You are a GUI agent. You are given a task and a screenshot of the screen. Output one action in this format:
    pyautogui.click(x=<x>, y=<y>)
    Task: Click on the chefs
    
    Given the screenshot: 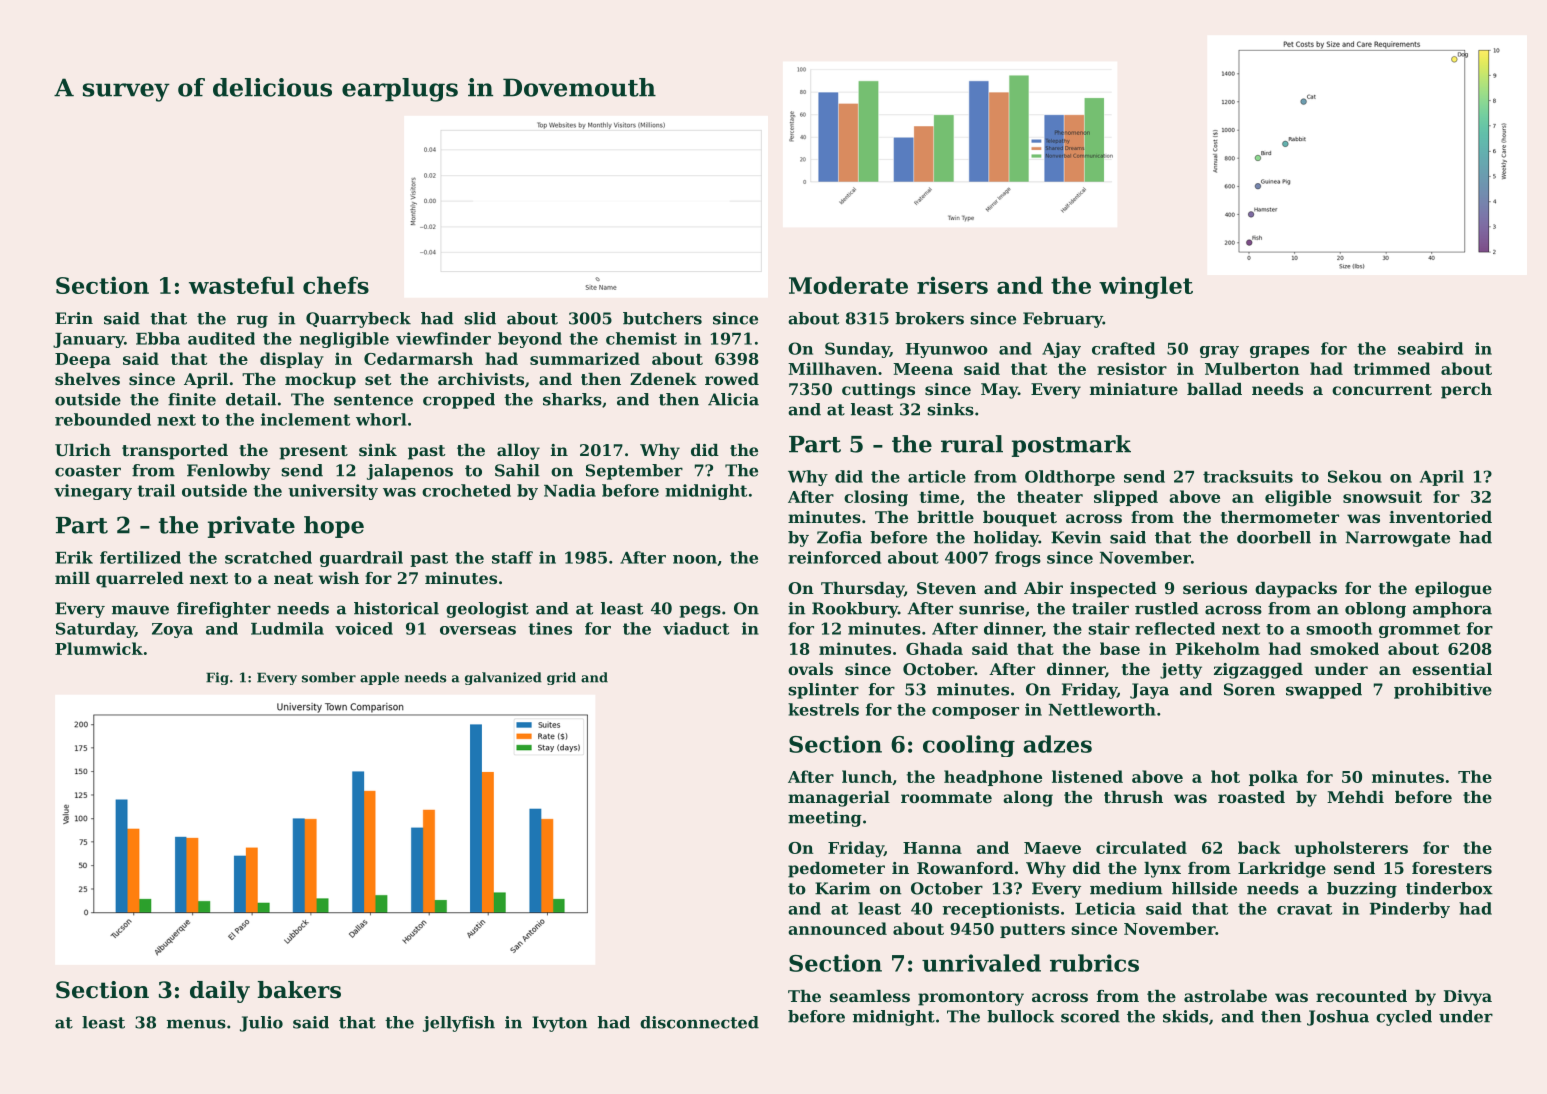 What is the action you would take?
    pyautogui.click(x=336, y=285)
